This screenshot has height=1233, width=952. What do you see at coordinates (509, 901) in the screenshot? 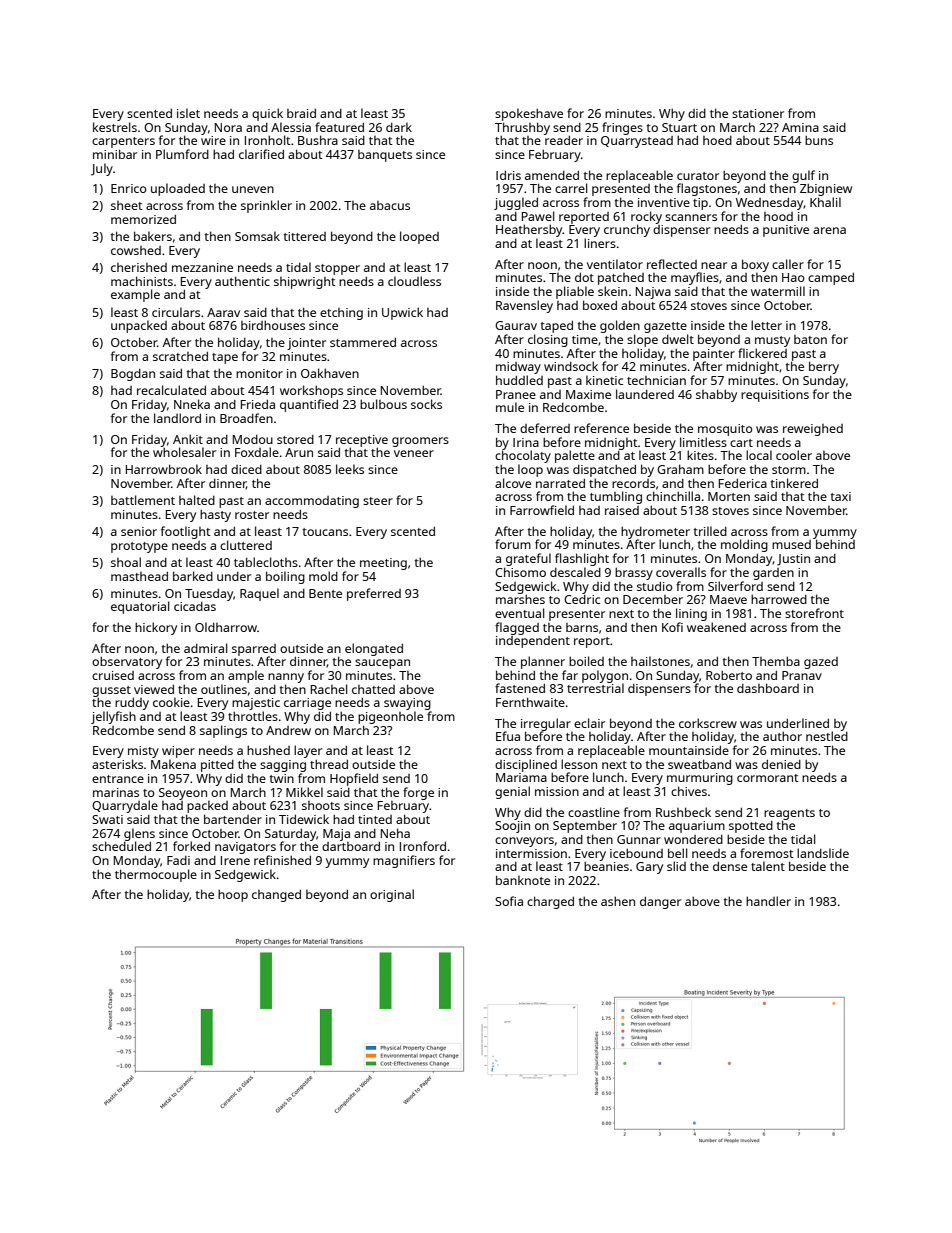
I see `Sofia` at bounding box center [509, 901].
